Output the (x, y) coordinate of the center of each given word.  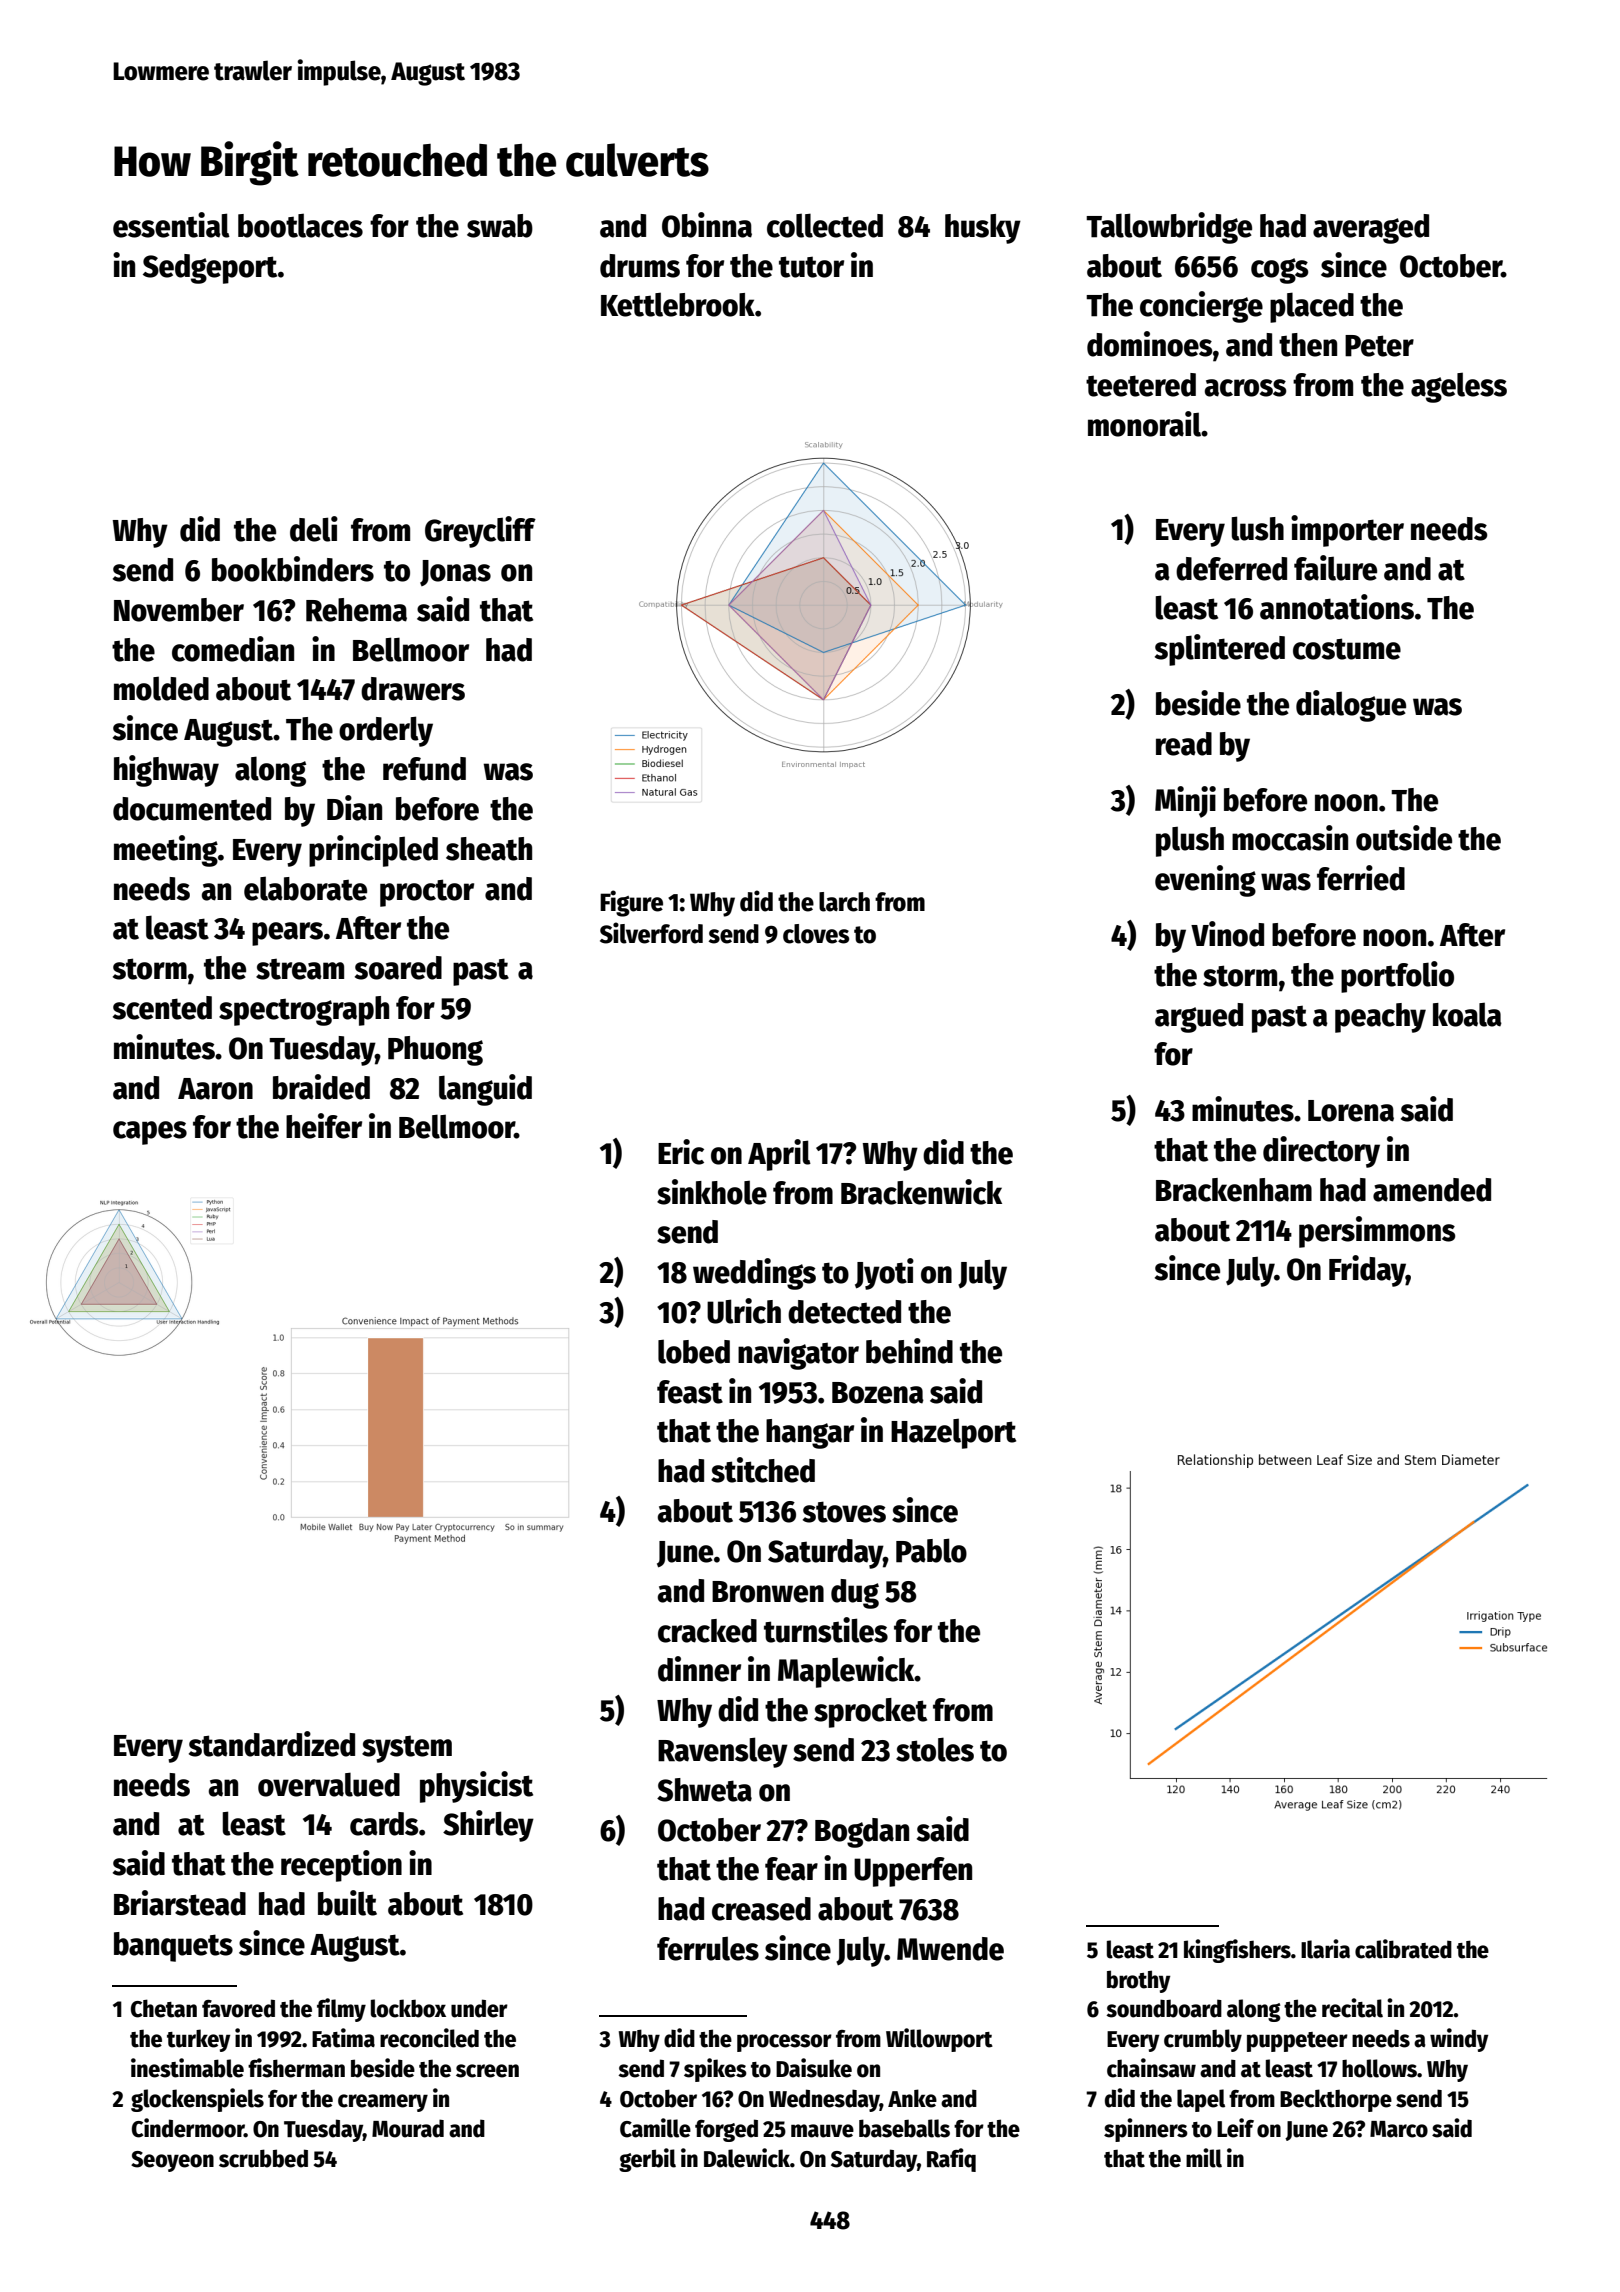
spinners (1146, 2130)
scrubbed (263, 2158)
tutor (811, 267)
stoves (844, 1512)
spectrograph (304, 1011)
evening (1205, 881)
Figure (631, 903)
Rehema (356, 610)
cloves (816, 934)
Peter (1379, 346)
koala (1467, 1015)
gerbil (647, 2160)
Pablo (931, 1550)
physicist (476, 1787)
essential (171, 225)
